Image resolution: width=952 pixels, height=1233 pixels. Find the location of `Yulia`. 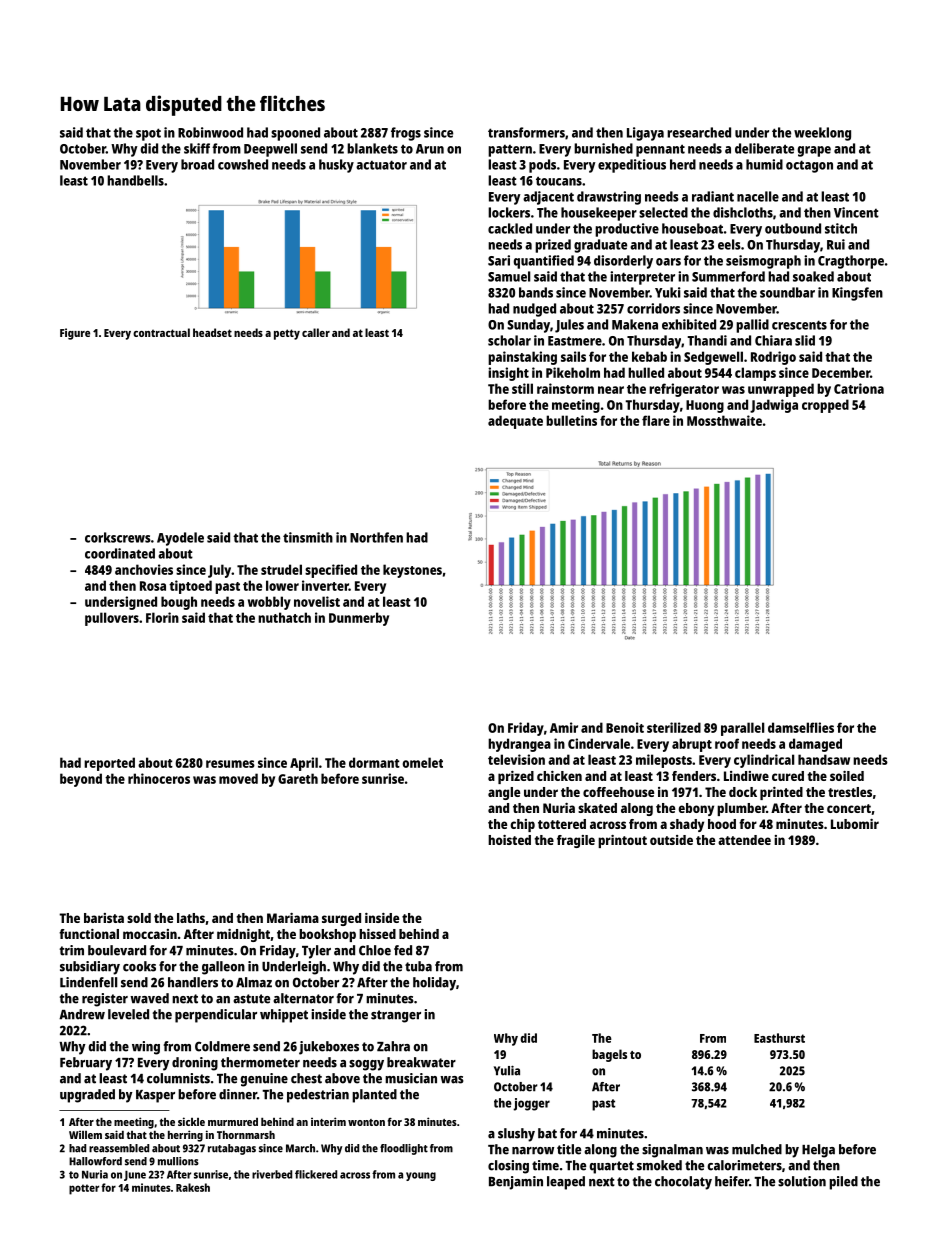

Yulia is located at coordinates (507, 1070).
